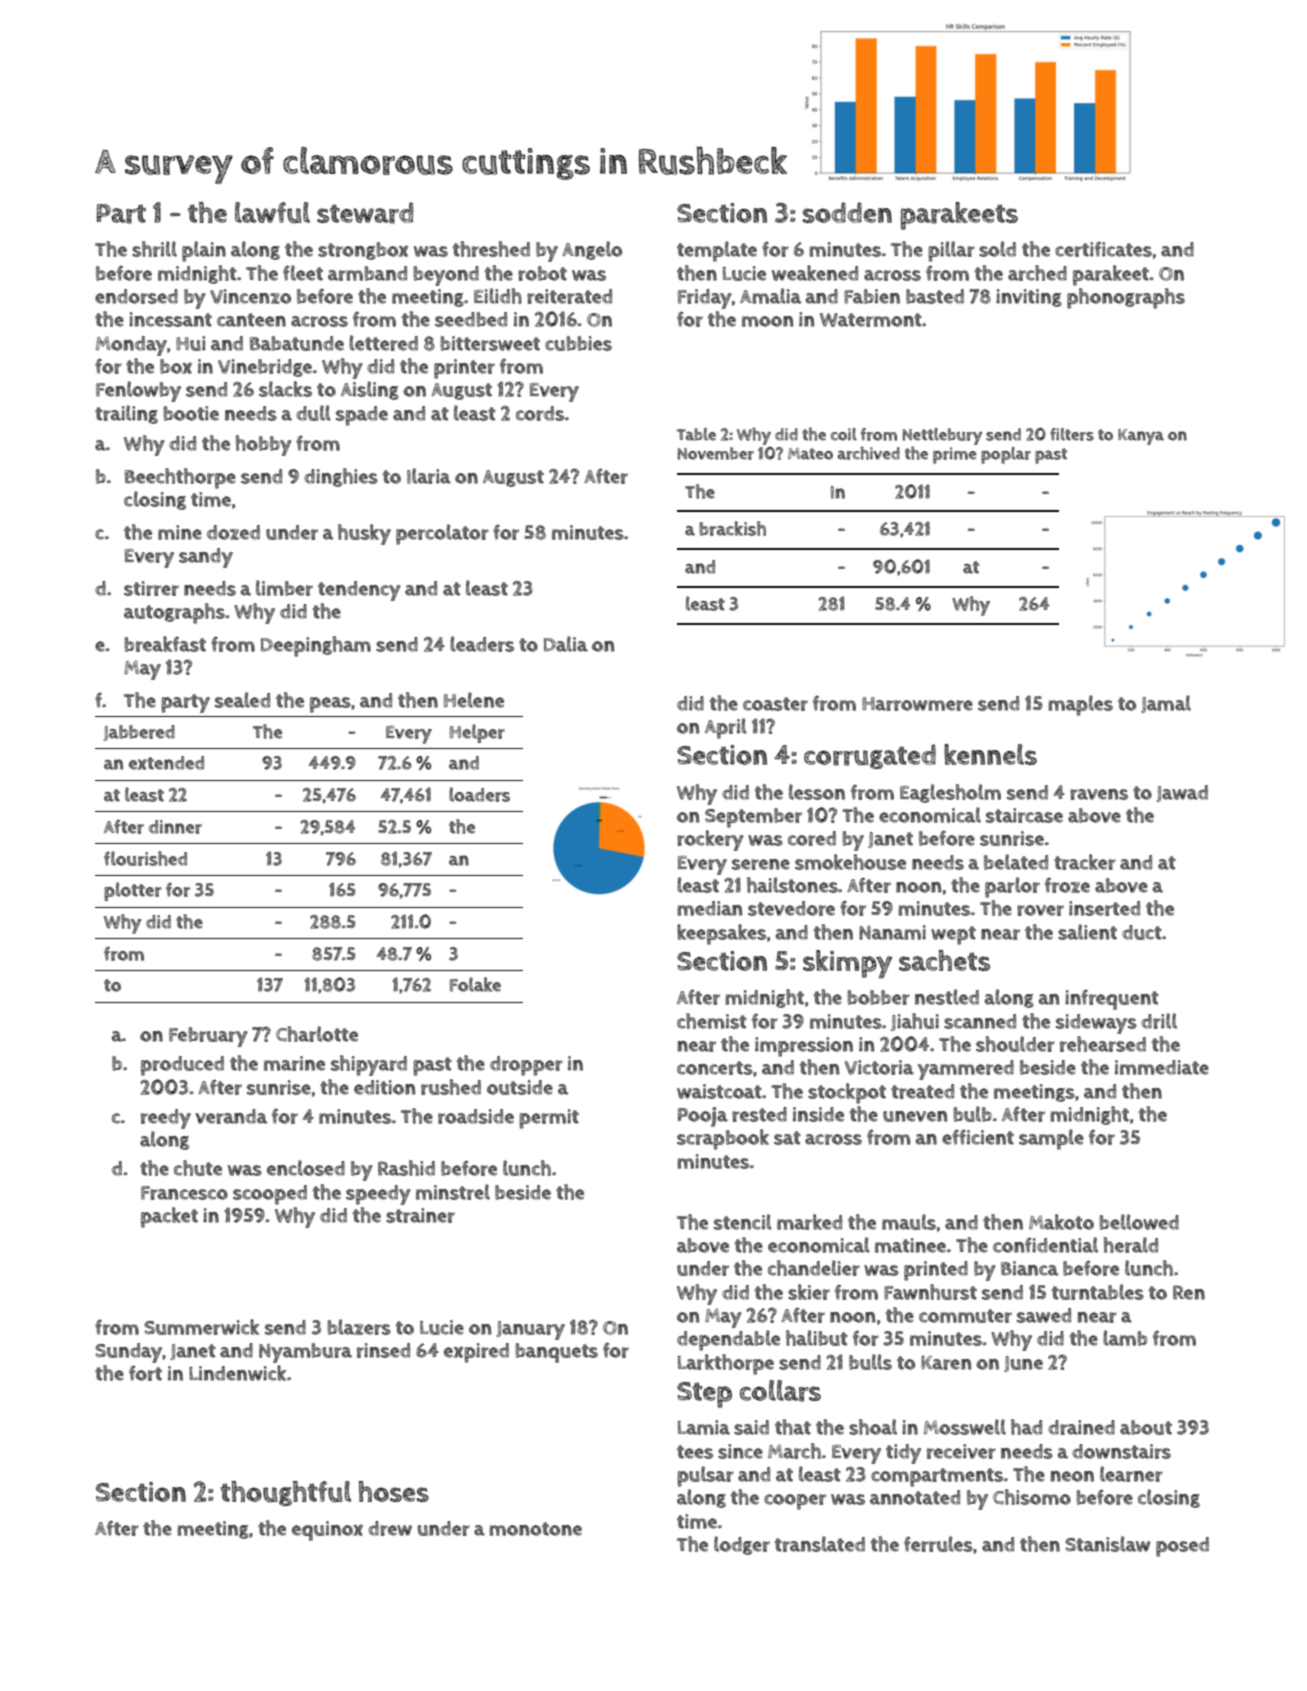  Describe the element at coordinates (1141, 437) in the screenshot. I see `Kanya` at that location.
